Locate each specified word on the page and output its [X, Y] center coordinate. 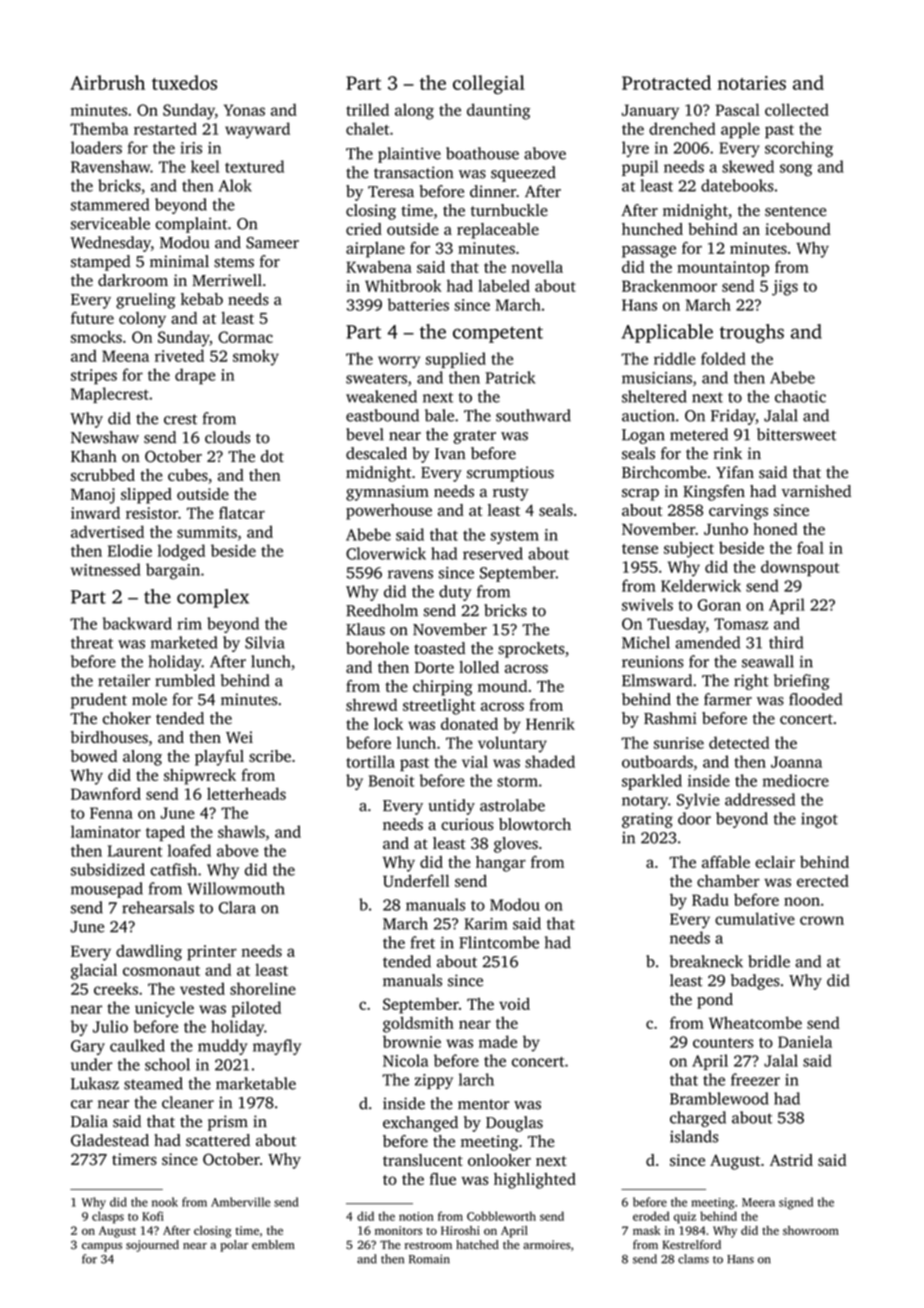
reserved [493, 553]
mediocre [796, 780]
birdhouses [109, 737]
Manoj [93, 496]
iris [191, 148]
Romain [429, 1259]
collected [797, 109]
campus [102, 1247]
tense [640, 549]
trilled [367, 109]
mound [502, 686]
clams [693, 1259]
